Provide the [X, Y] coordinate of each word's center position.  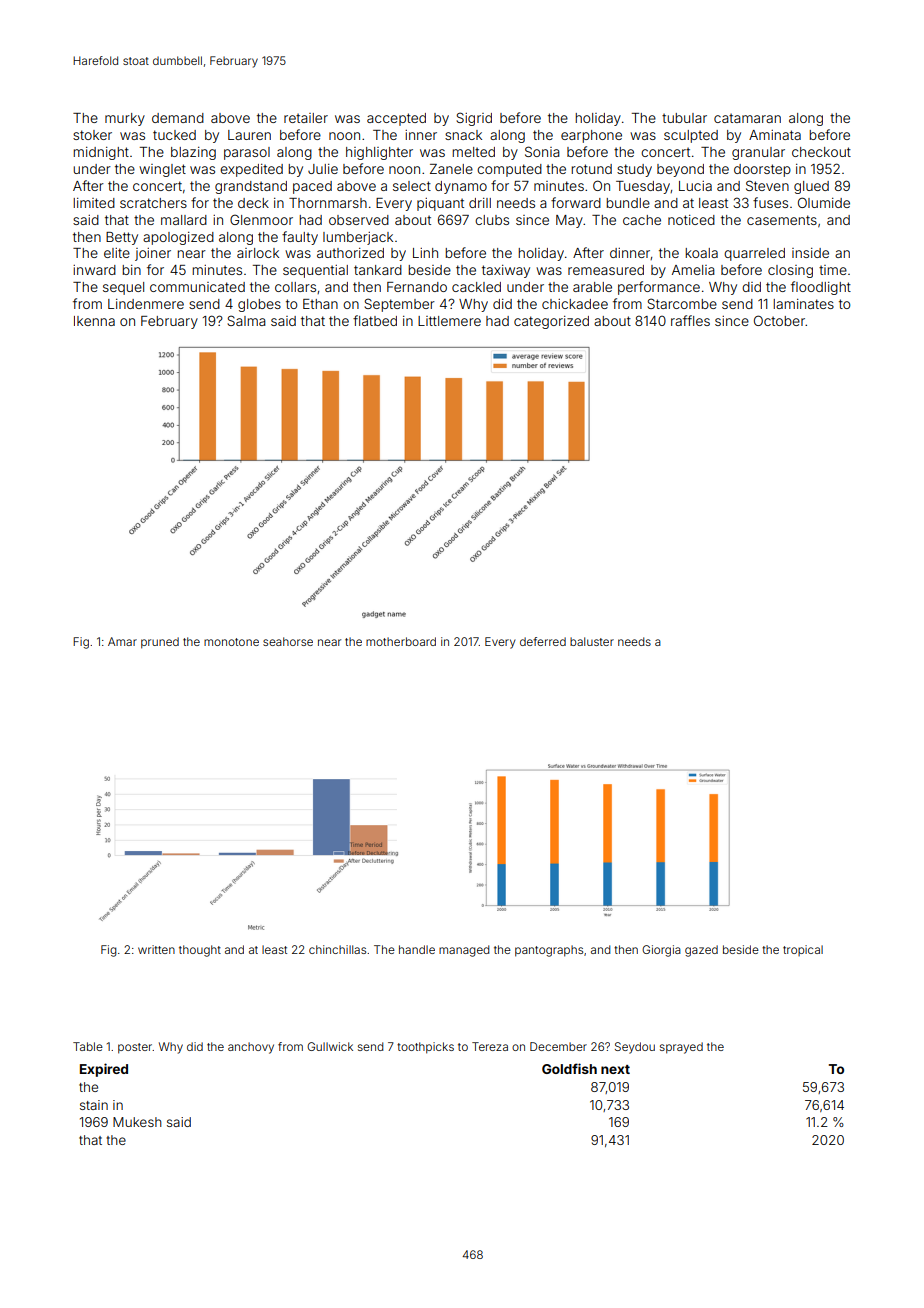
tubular [684, 118]
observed [359, 220]
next [615, 1069]
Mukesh [137, 1122]
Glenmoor [261, 219]
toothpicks [425, 1048]
